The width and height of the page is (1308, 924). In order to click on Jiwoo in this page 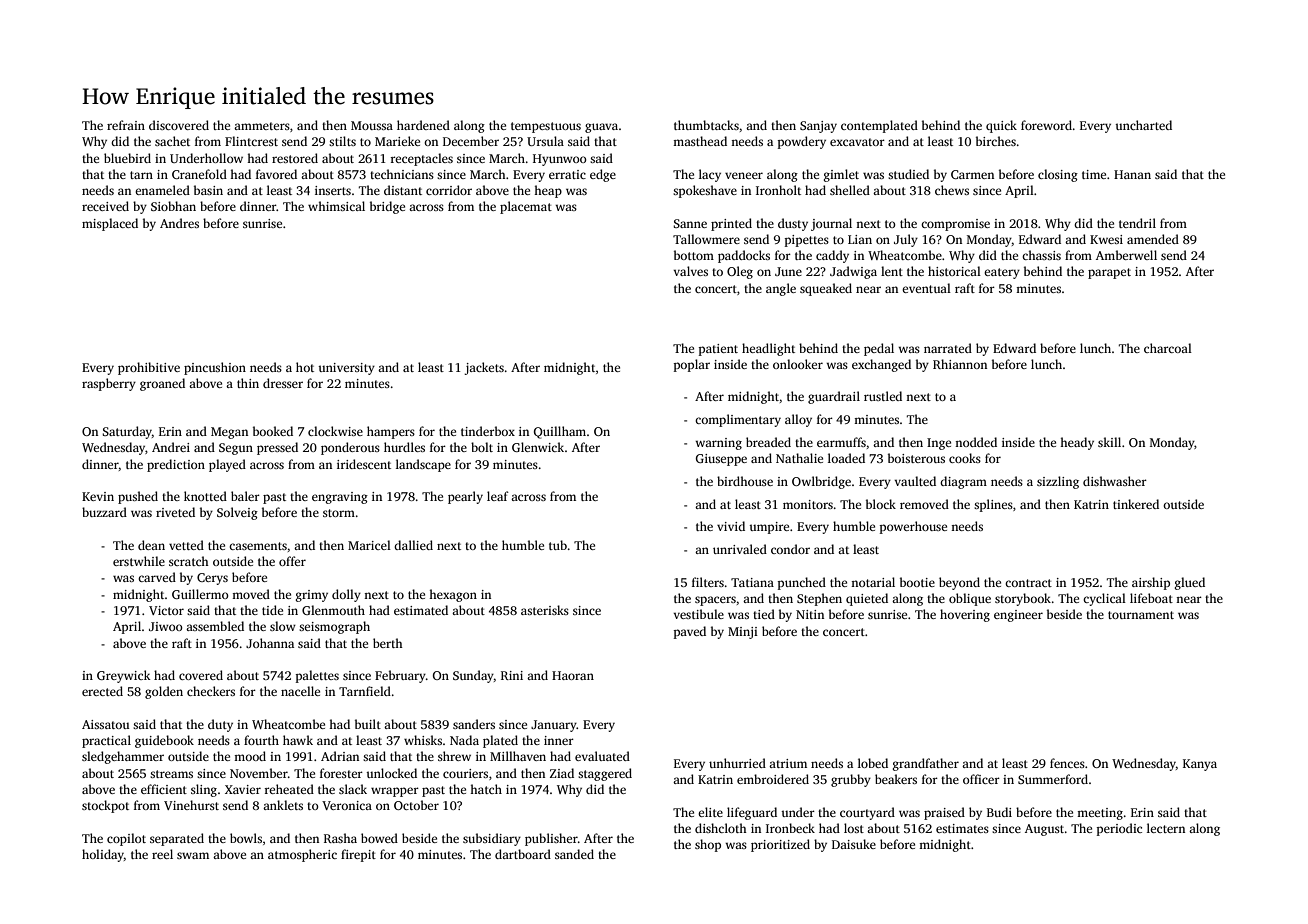, I will do `click(166, 626)`.
